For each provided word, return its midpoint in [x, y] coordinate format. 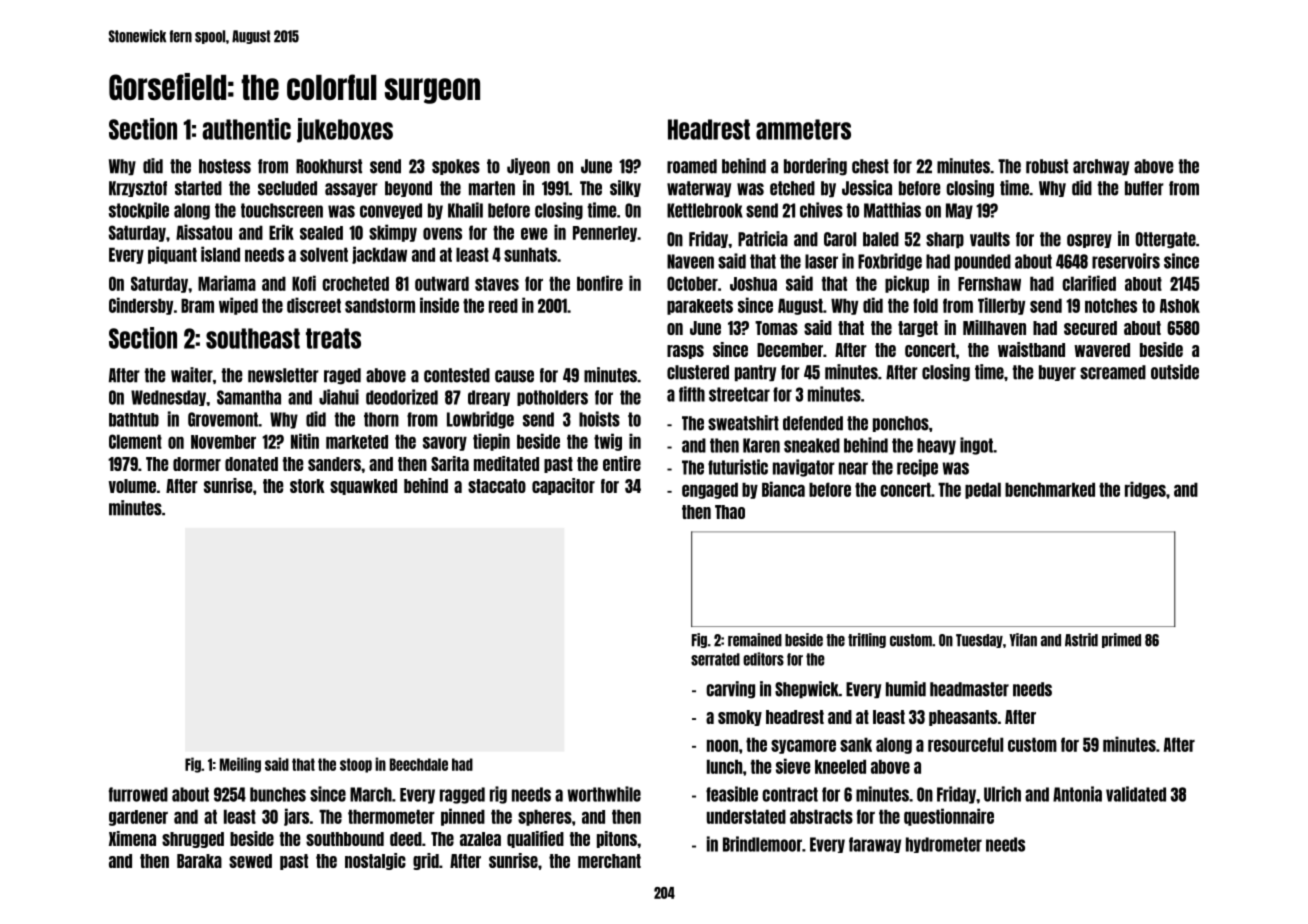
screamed [1113, 372]
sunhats [530, 254]
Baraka [199, 861]
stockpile [139, 210]
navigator [804, 468]
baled [881, 239]
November [223, 442]
